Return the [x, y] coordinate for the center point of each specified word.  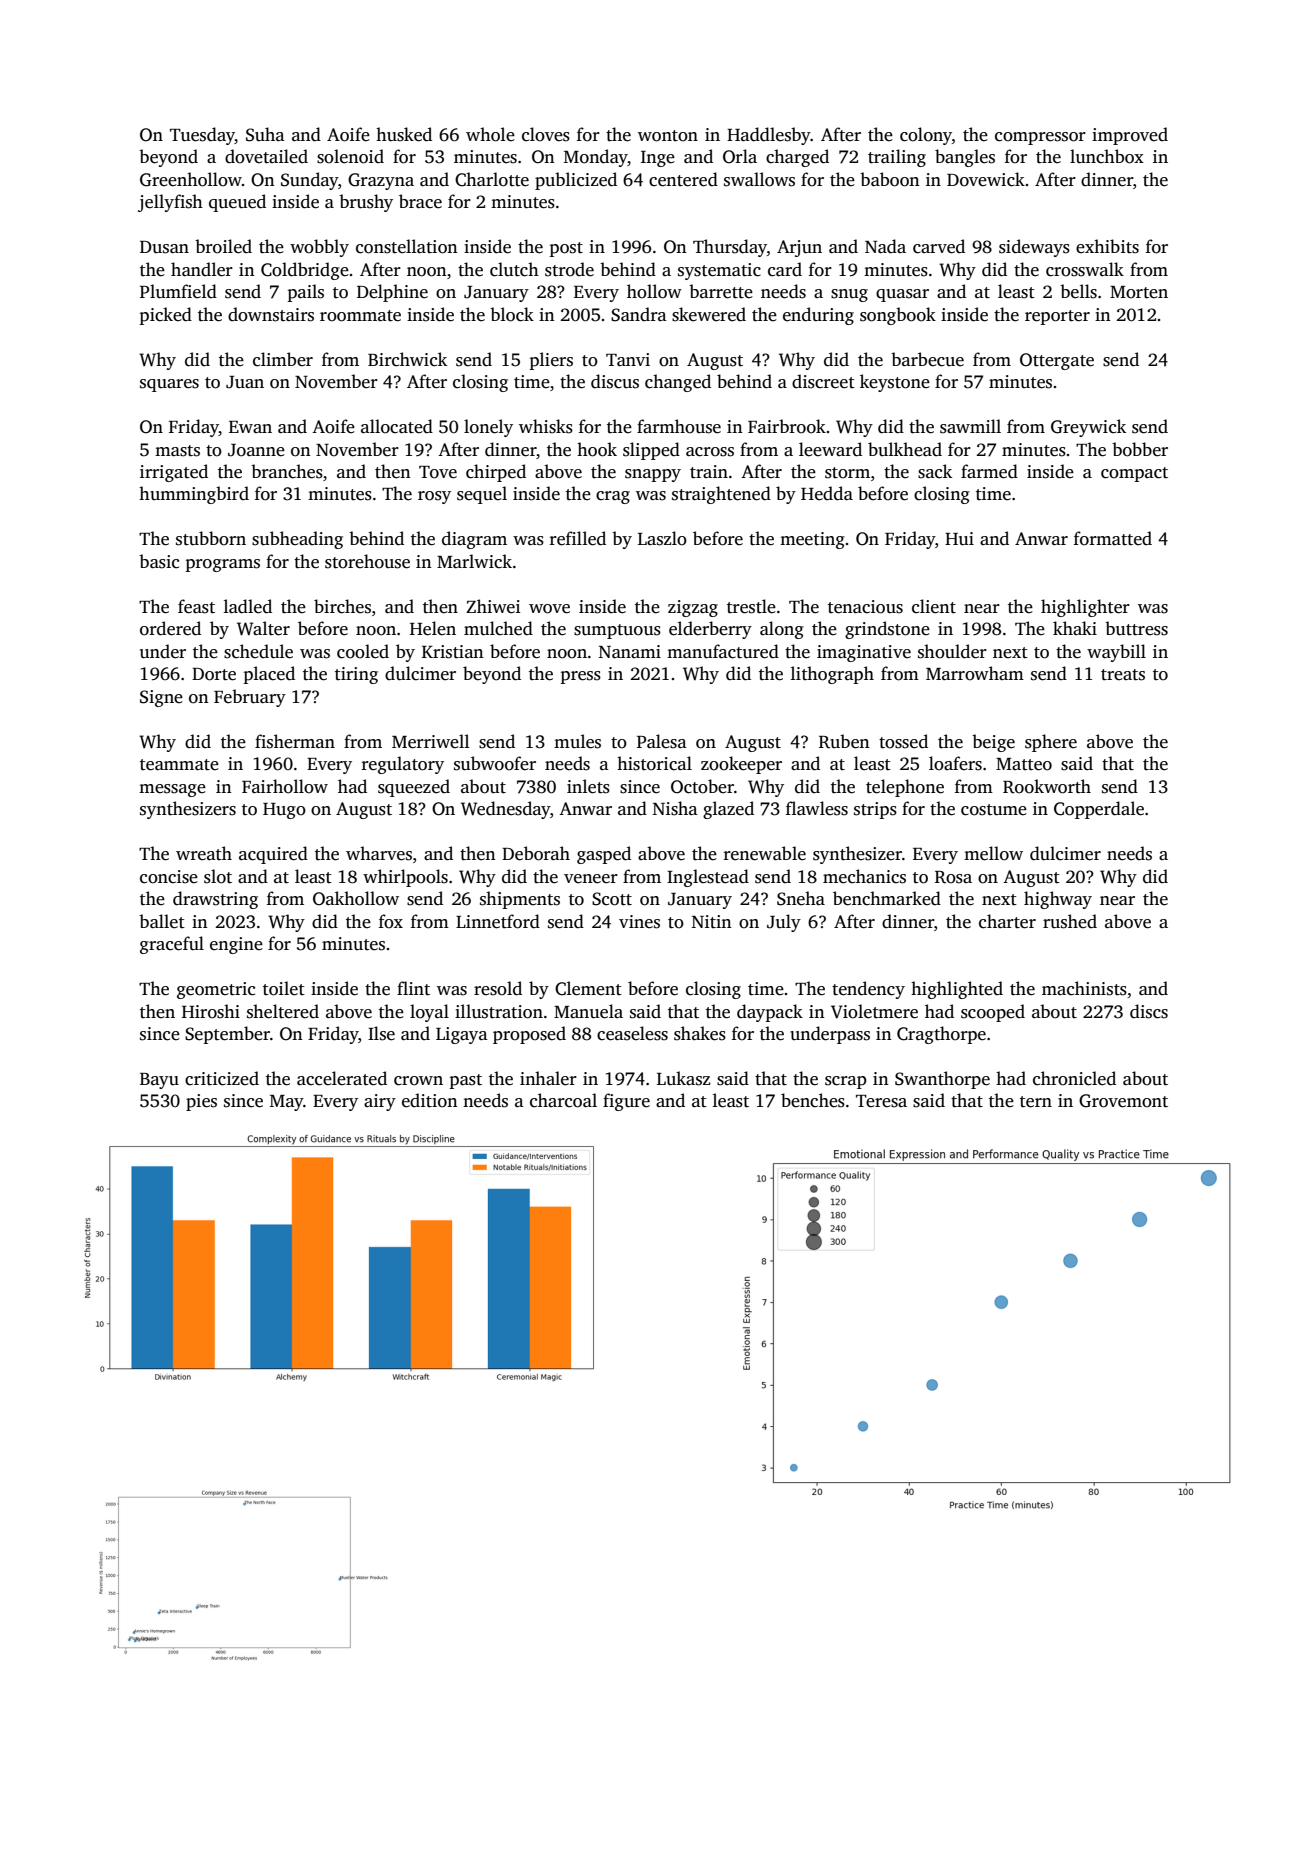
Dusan [164, 247]
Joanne [256, 450]
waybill [1116, 653]
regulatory [403, 765]
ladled [248, 606]
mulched [498, 628]
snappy [653, 475]
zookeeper [741, 765]
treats [1123, 675]
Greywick [1088, 428]
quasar [902, 295]
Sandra [639, 314]
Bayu [159, 1081]
